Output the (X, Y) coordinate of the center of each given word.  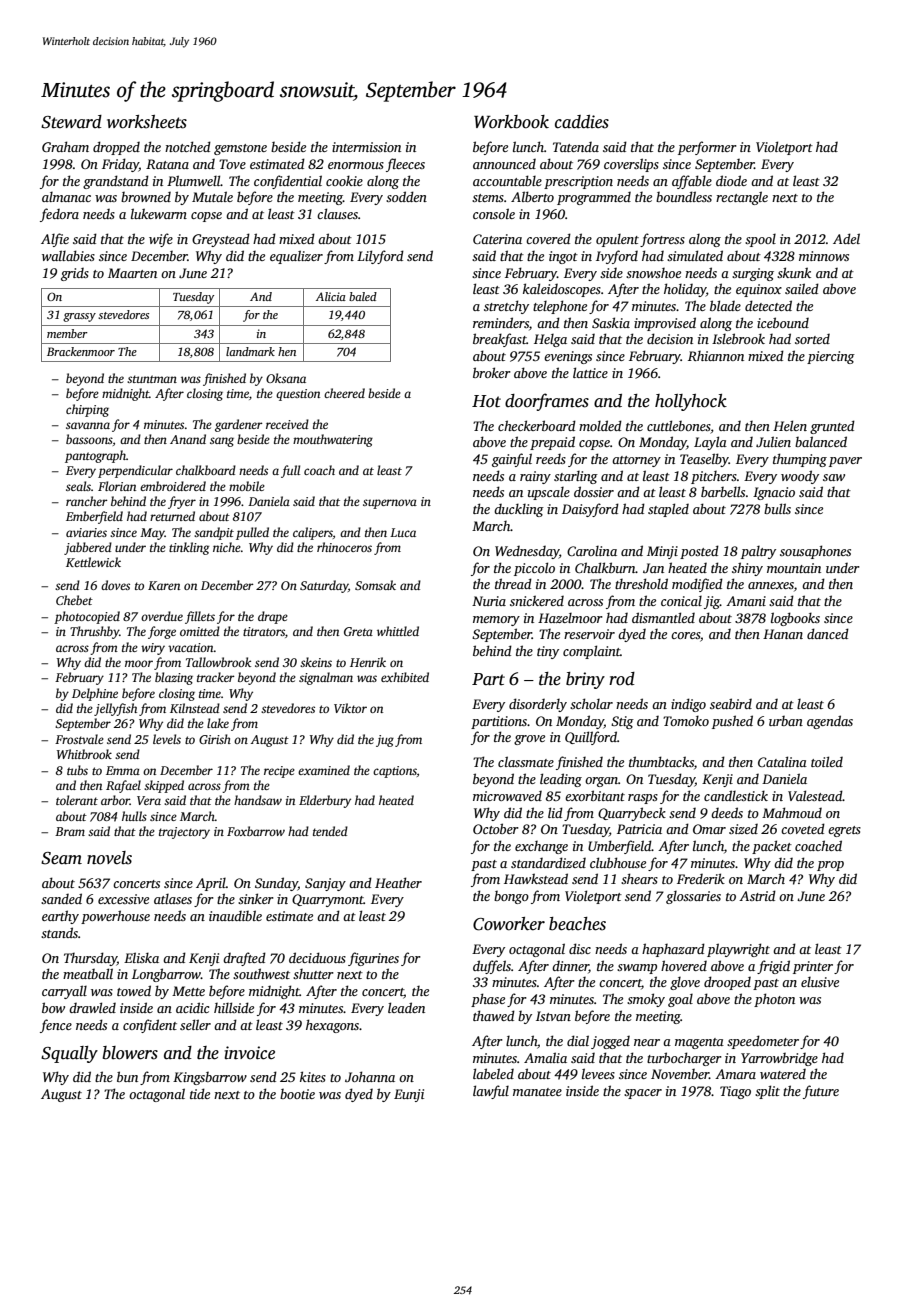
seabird (731, 703)
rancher (87, 501)
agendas (830, 722)
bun (127, 1076)
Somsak (375, 585)
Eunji (409, 1095)
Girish (215, 739)
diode (731, 180)
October (496, 828)
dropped (116, 148)
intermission (366, 147)
